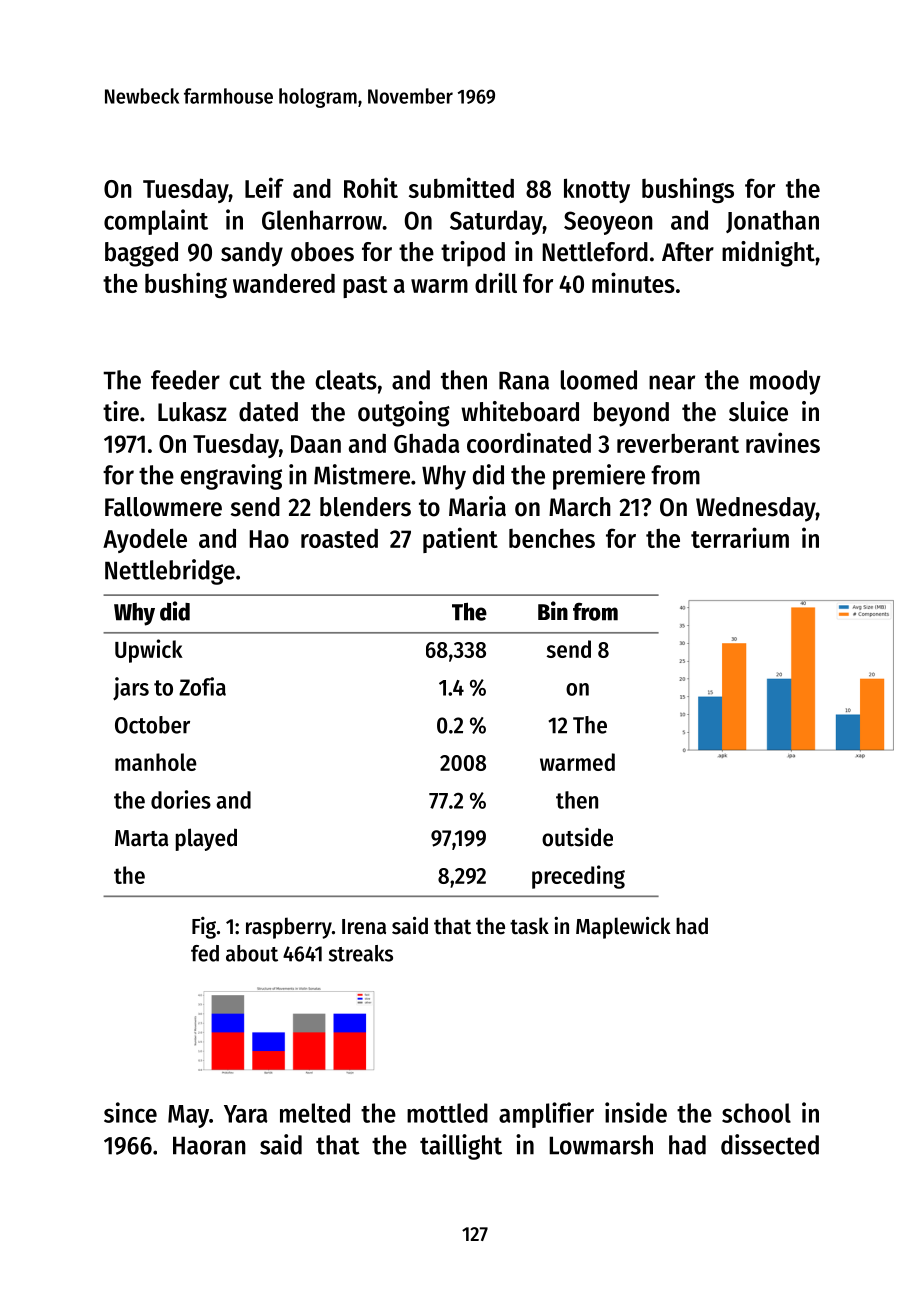 Image resolution: width=924 pixels, height=1311 pixels. I want to click on near, so click(672, 382).
